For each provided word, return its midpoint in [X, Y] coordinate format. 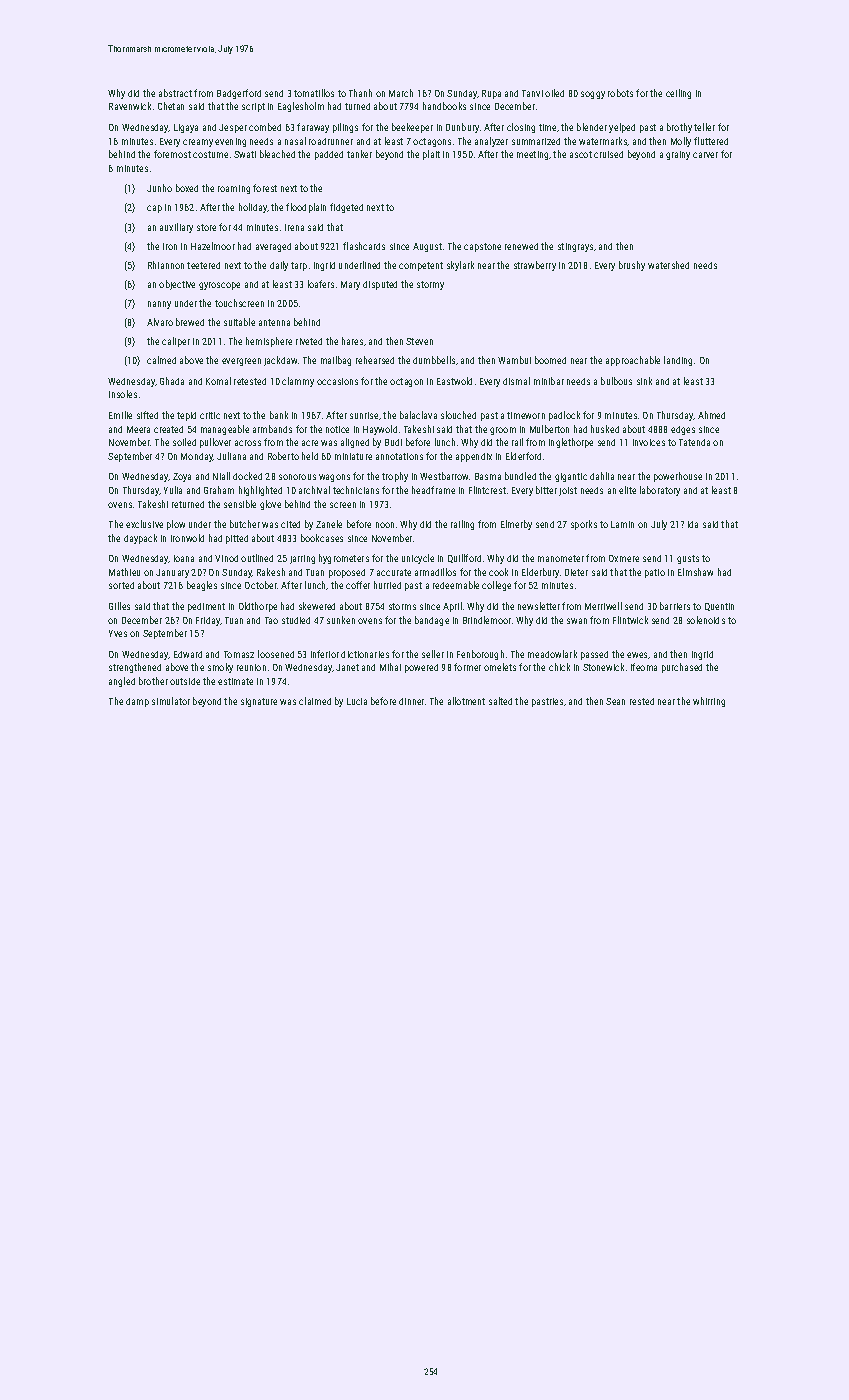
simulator [171, 701]
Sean [615, 701]
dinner [411, 701]
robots [620, 93]
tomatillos [314, 93]
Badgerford [239, 94]
